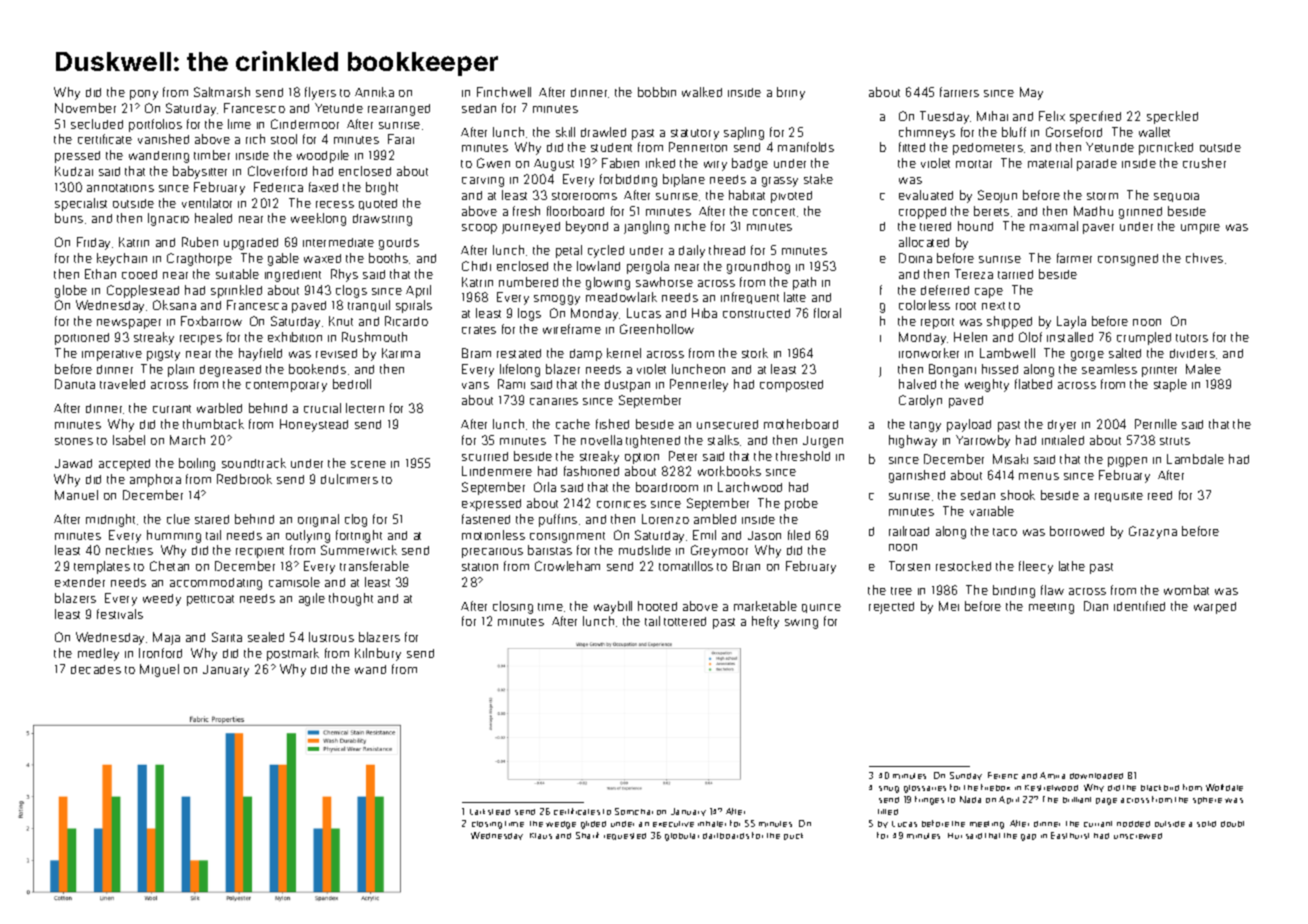  What do you see at coordinates (1028, 837) in the image?
I see `gap` at bounding box center [1028, 837].
